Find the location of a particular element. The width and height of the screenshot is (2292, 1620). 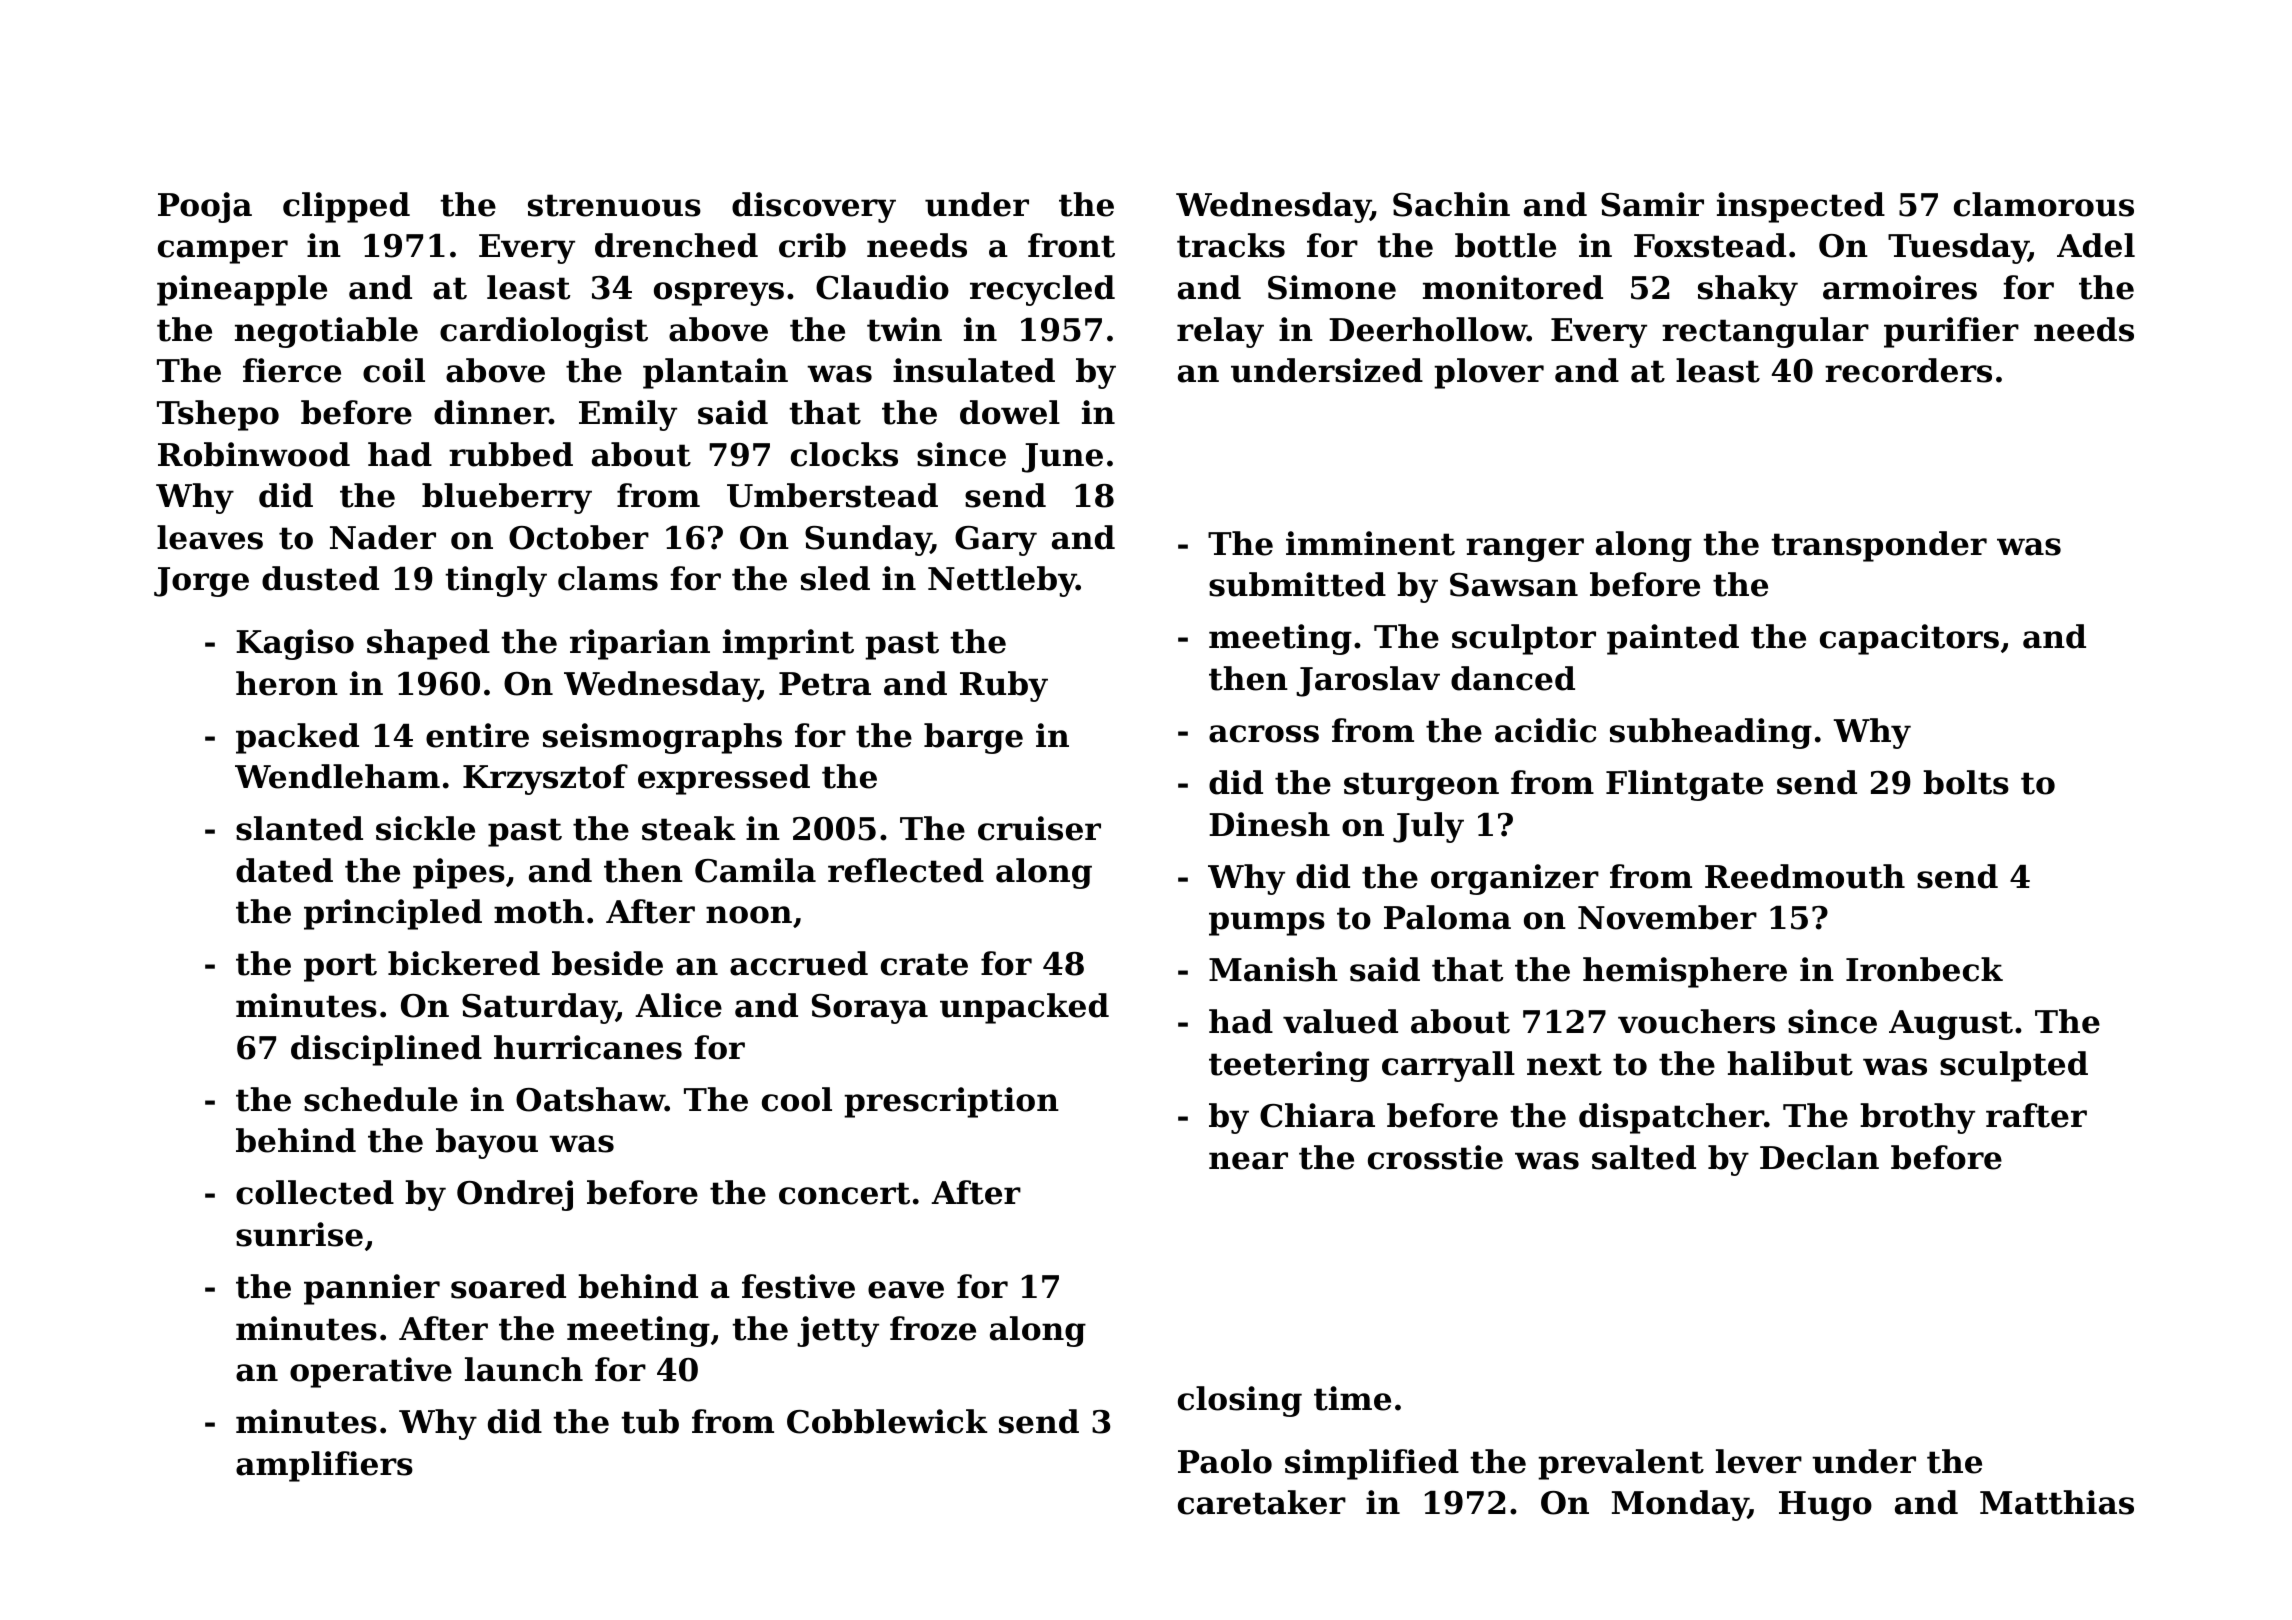

Robinwood is located at coordinates (254, 454).
